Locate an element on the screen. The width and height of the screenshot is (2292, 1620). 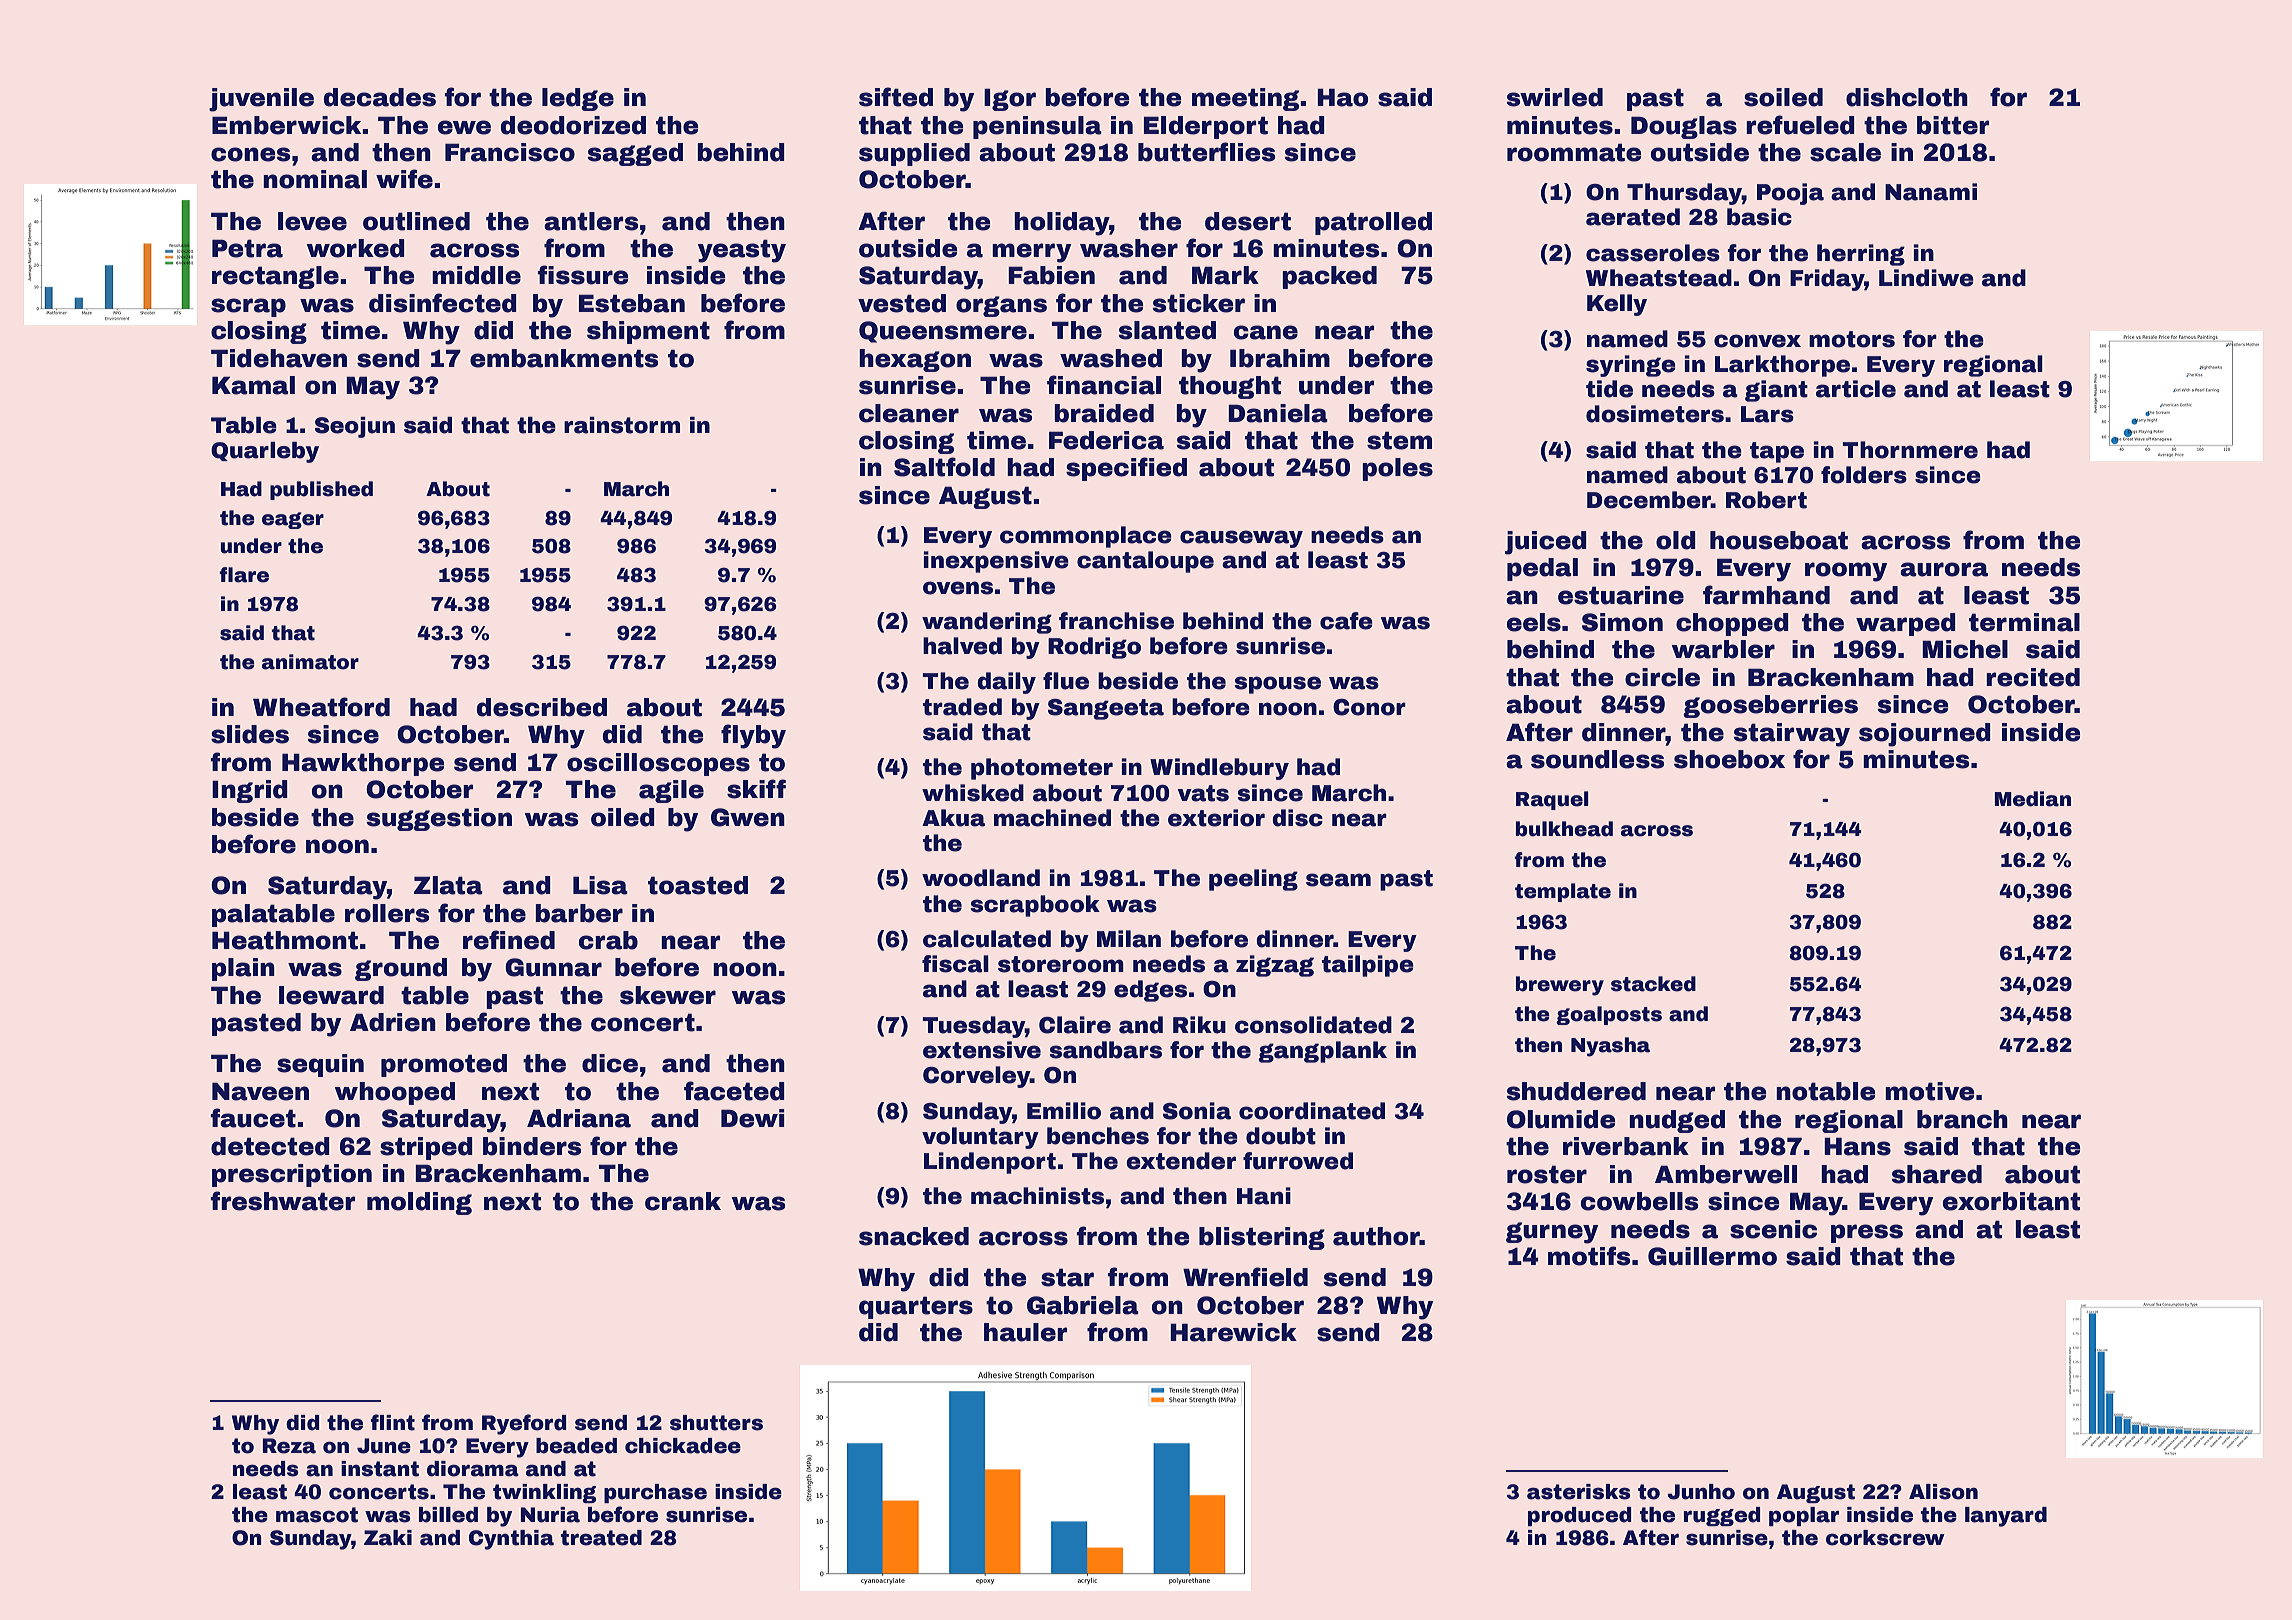
produced is located at coordinates (1579, 1516).
